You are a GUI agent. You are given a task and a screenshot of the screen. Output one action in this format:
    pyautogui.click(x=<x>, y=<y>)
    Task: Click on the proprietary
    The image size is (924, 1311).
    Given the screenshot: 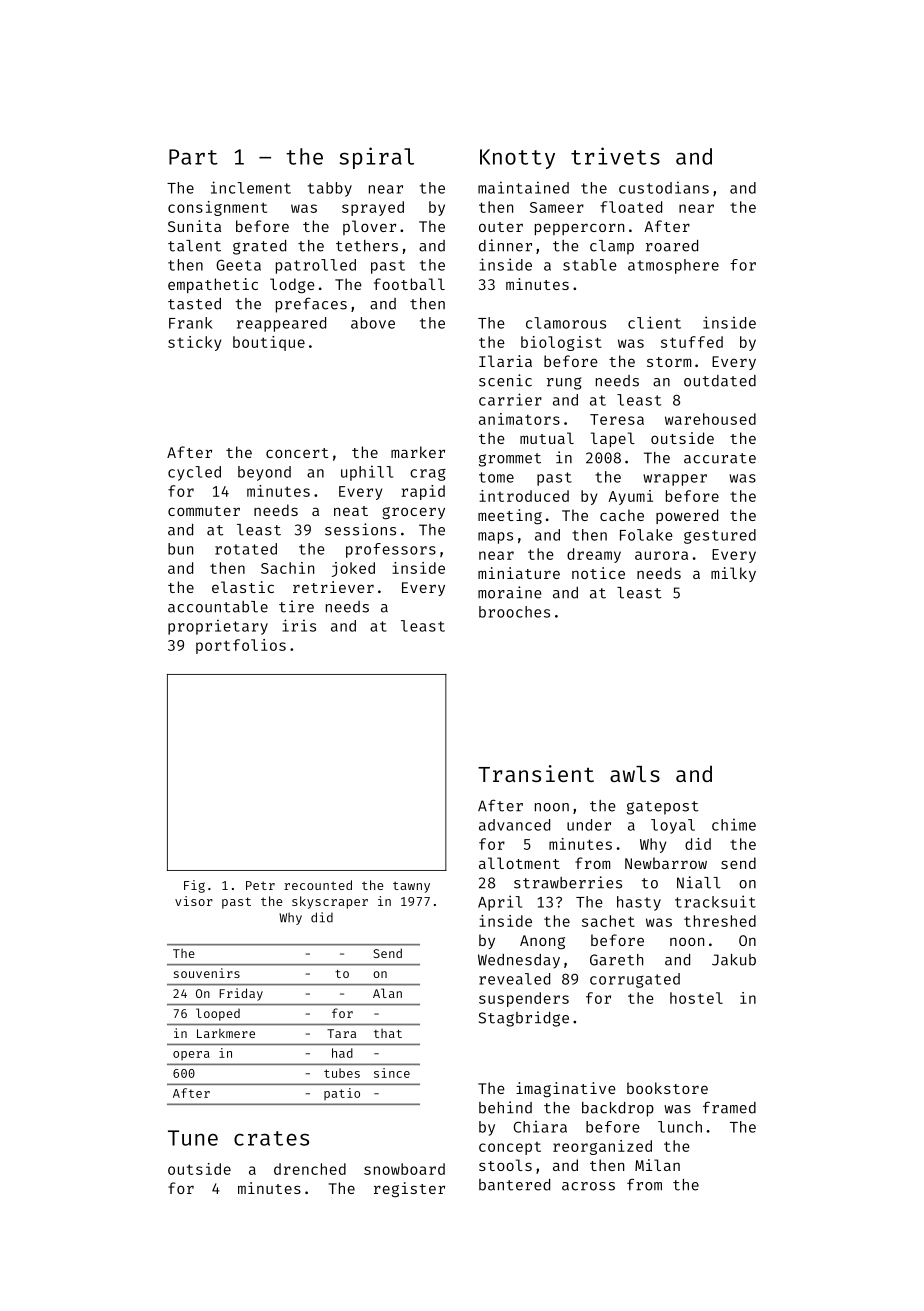 What is the action you would take?
    pyautogui.click(x=218, y=627)
